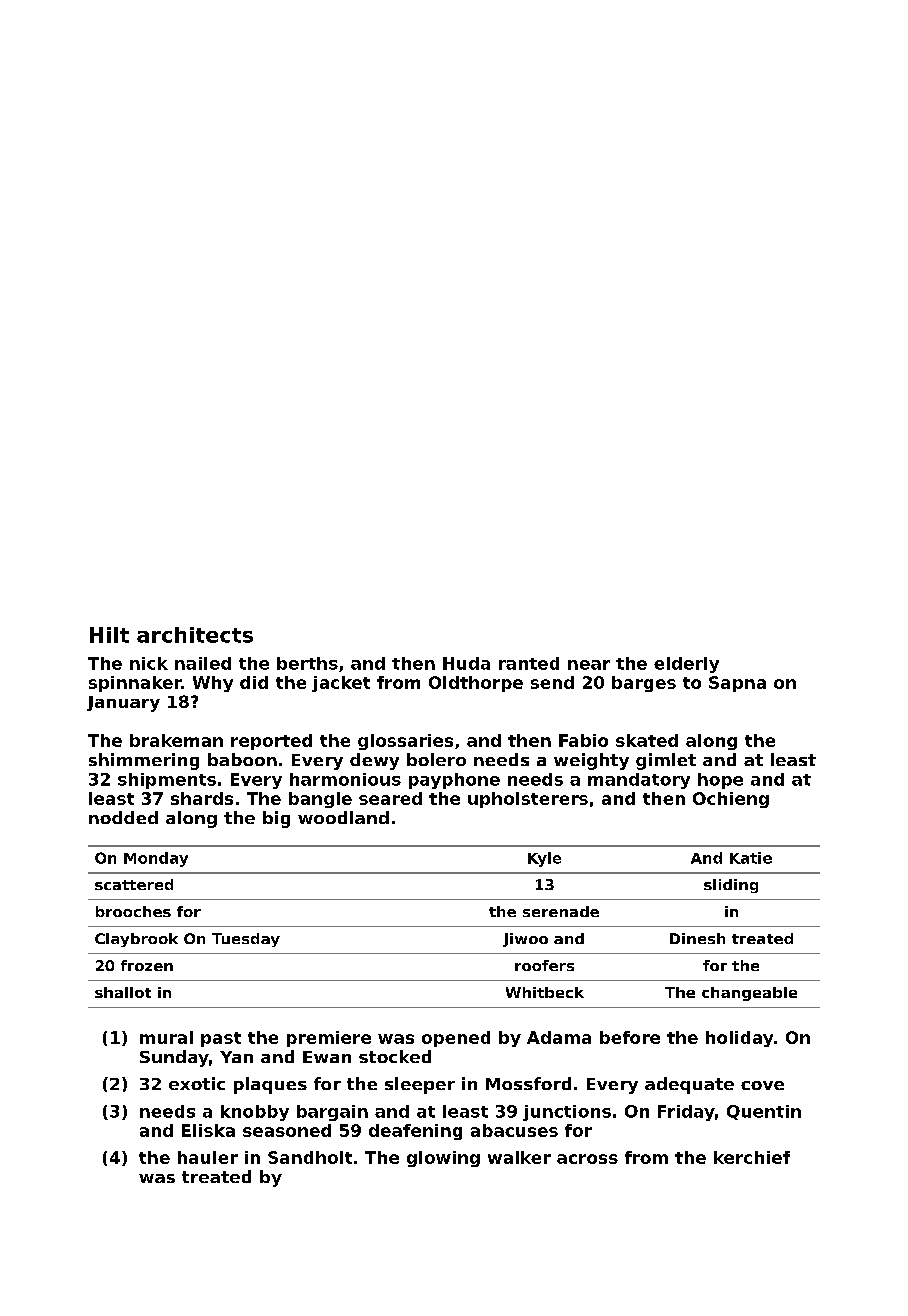  Describe the element at coordinates (395, 1056) in the page. I see `stocked` at that location.
